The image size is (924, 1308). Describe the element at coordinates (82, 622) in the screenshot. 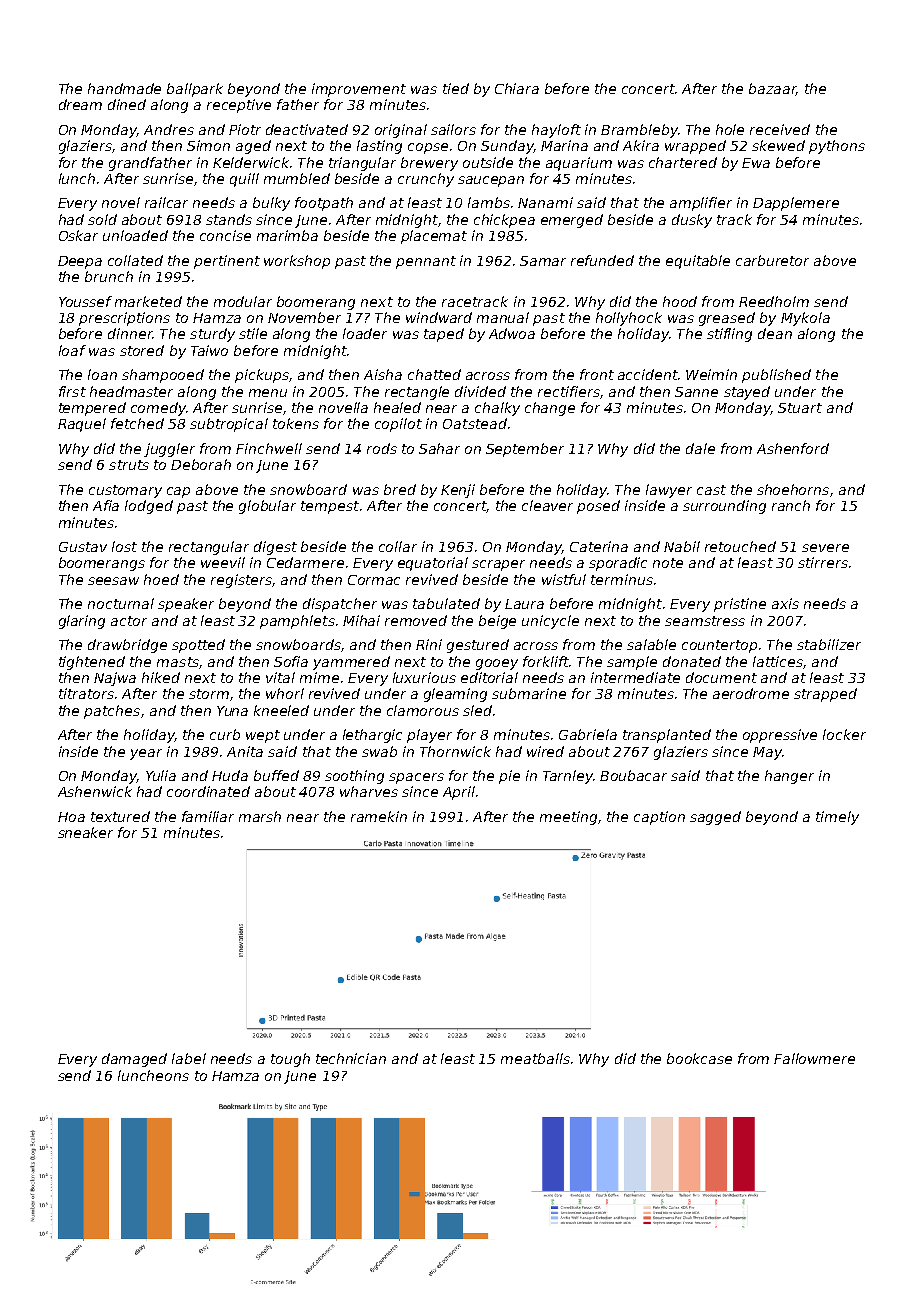

I see `glaring` at that location.
